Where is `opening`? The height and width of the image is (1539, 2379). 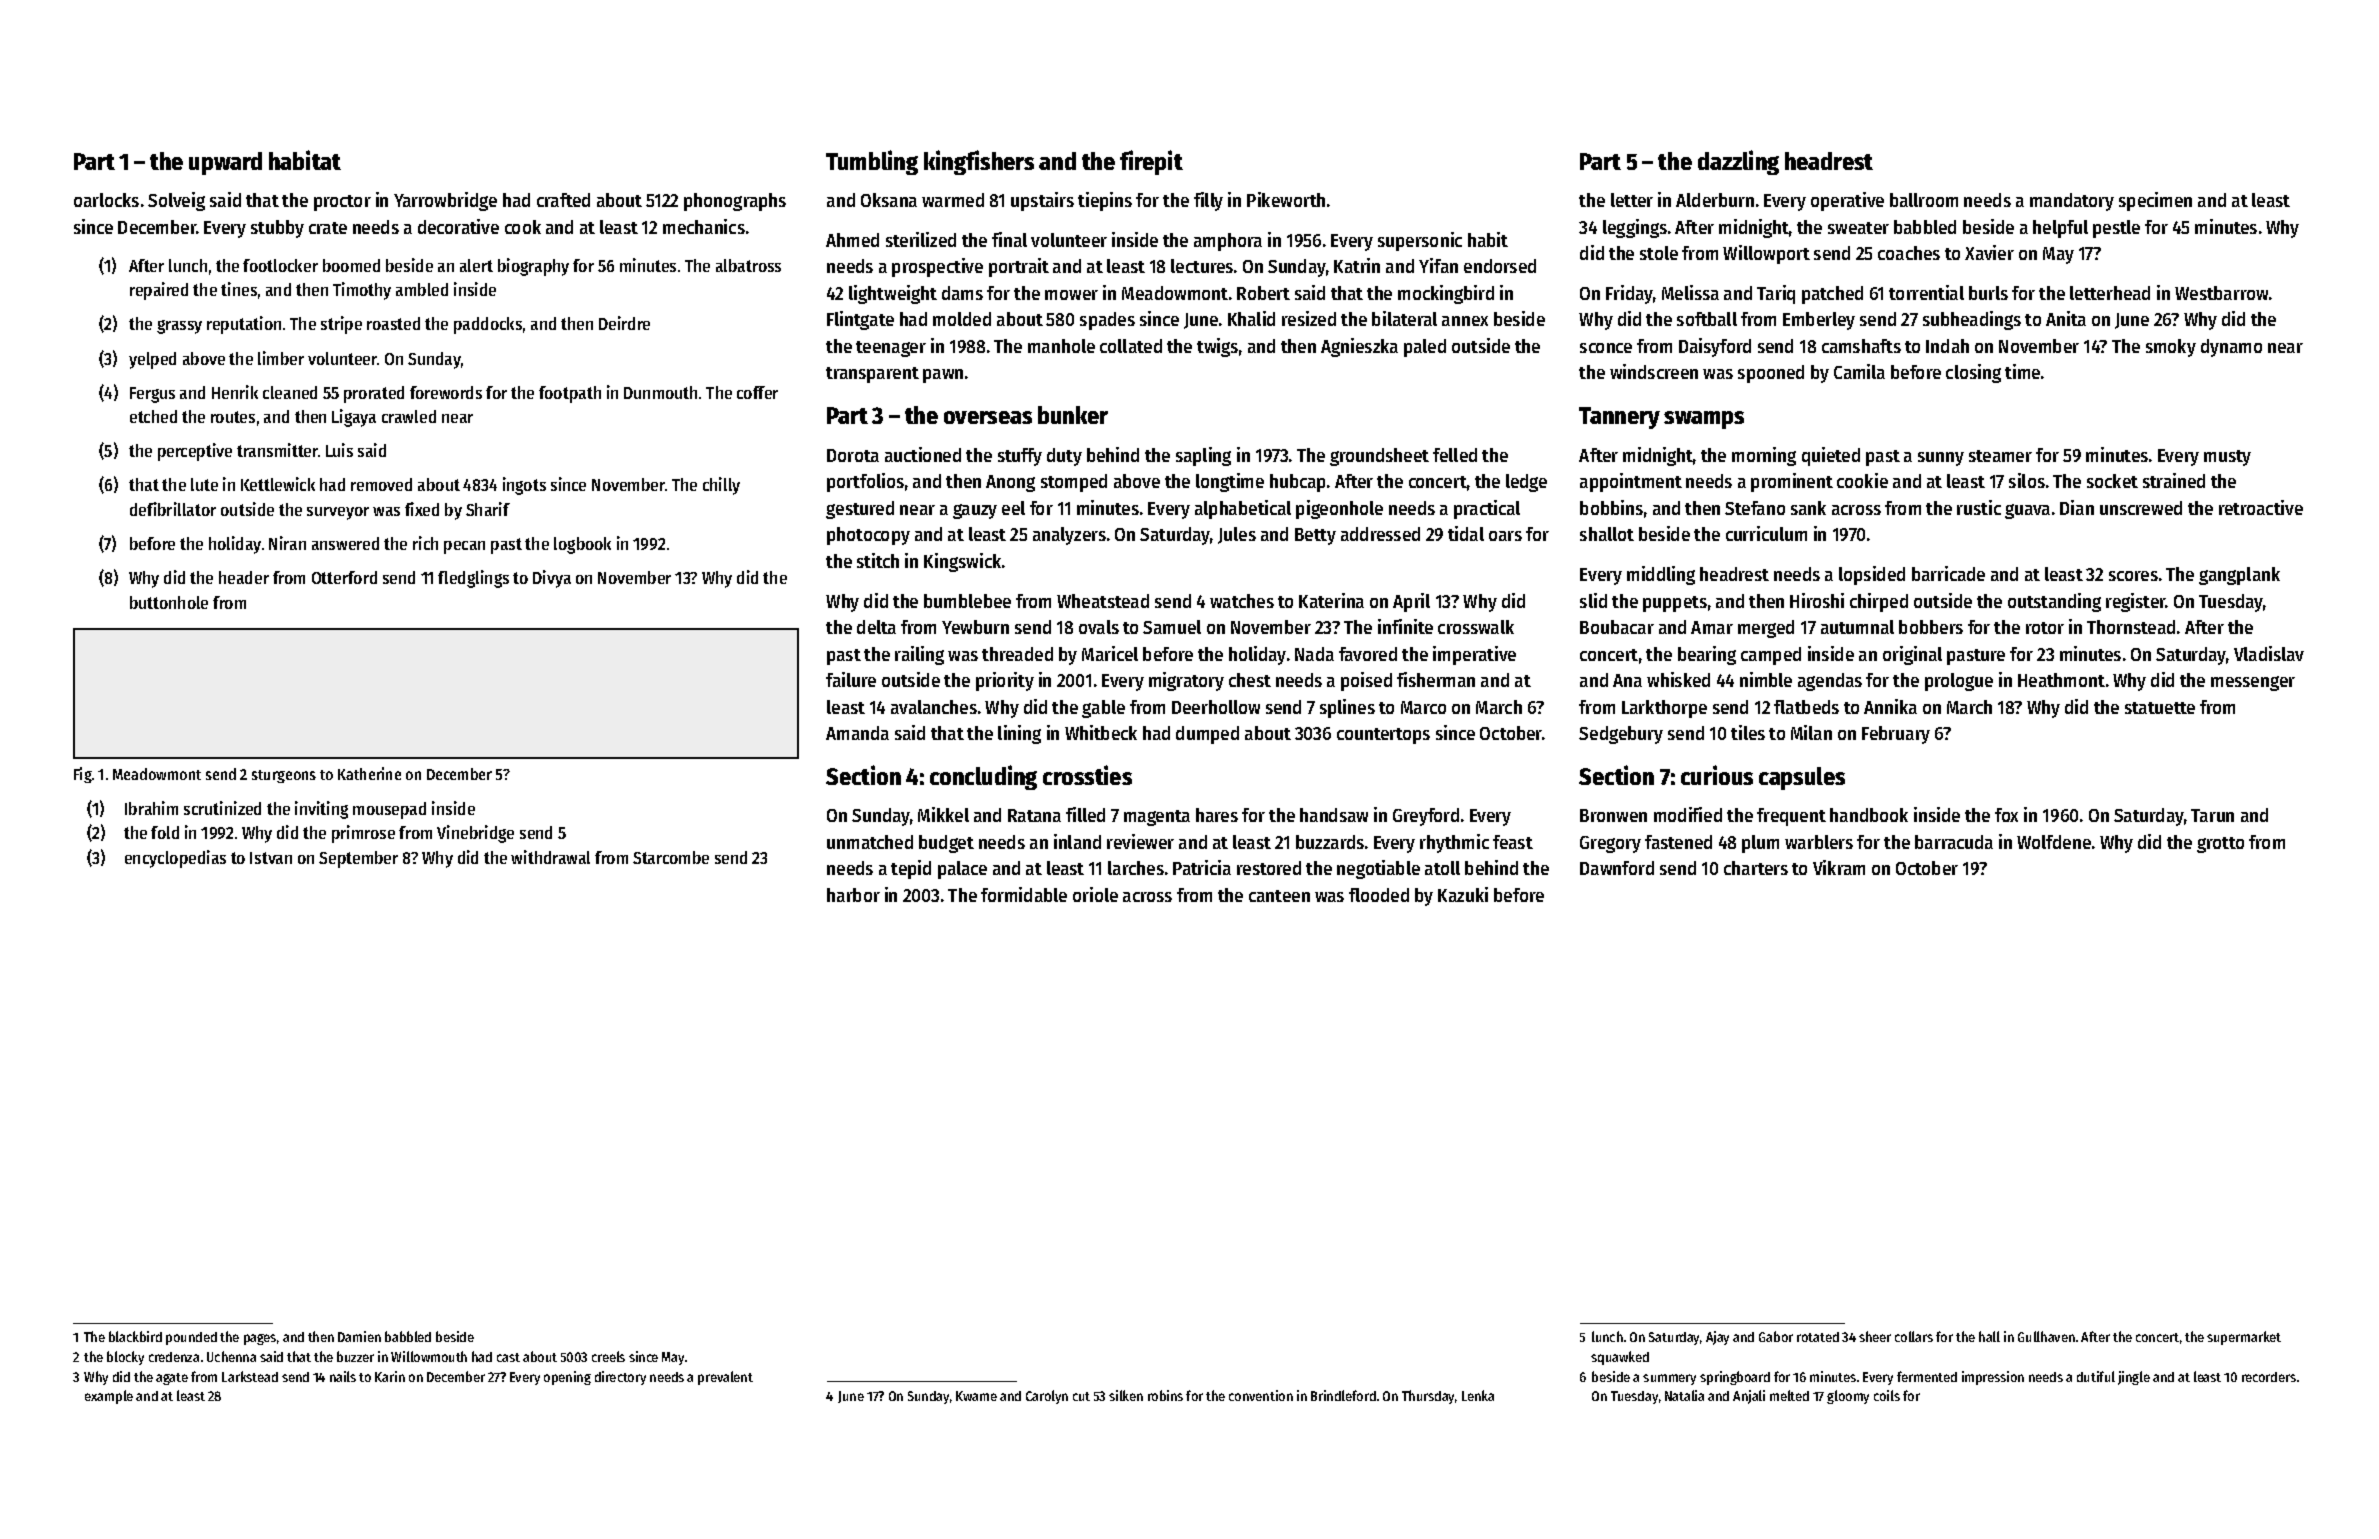 opening is located at coordinates (567, 1378).
